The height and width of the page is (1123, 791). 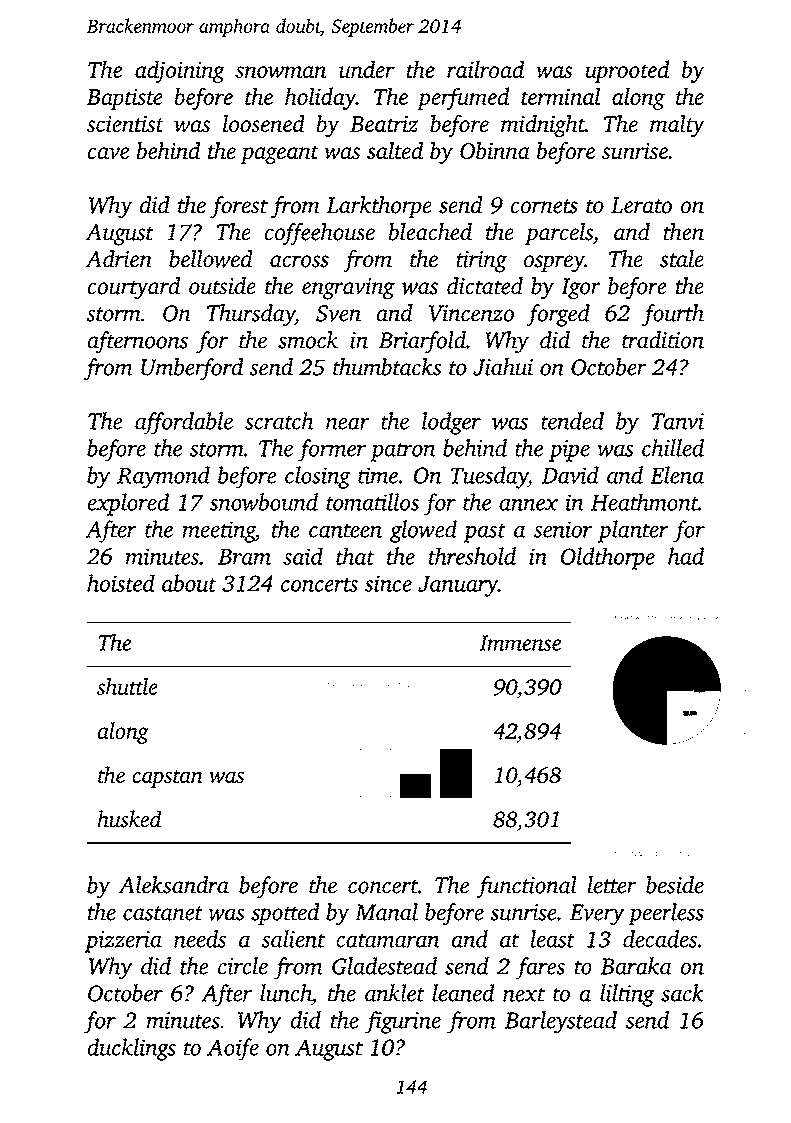 What do you see at coordinates (167, 779) in the page?
I see `capstan` at bounding box center [167, 779].
